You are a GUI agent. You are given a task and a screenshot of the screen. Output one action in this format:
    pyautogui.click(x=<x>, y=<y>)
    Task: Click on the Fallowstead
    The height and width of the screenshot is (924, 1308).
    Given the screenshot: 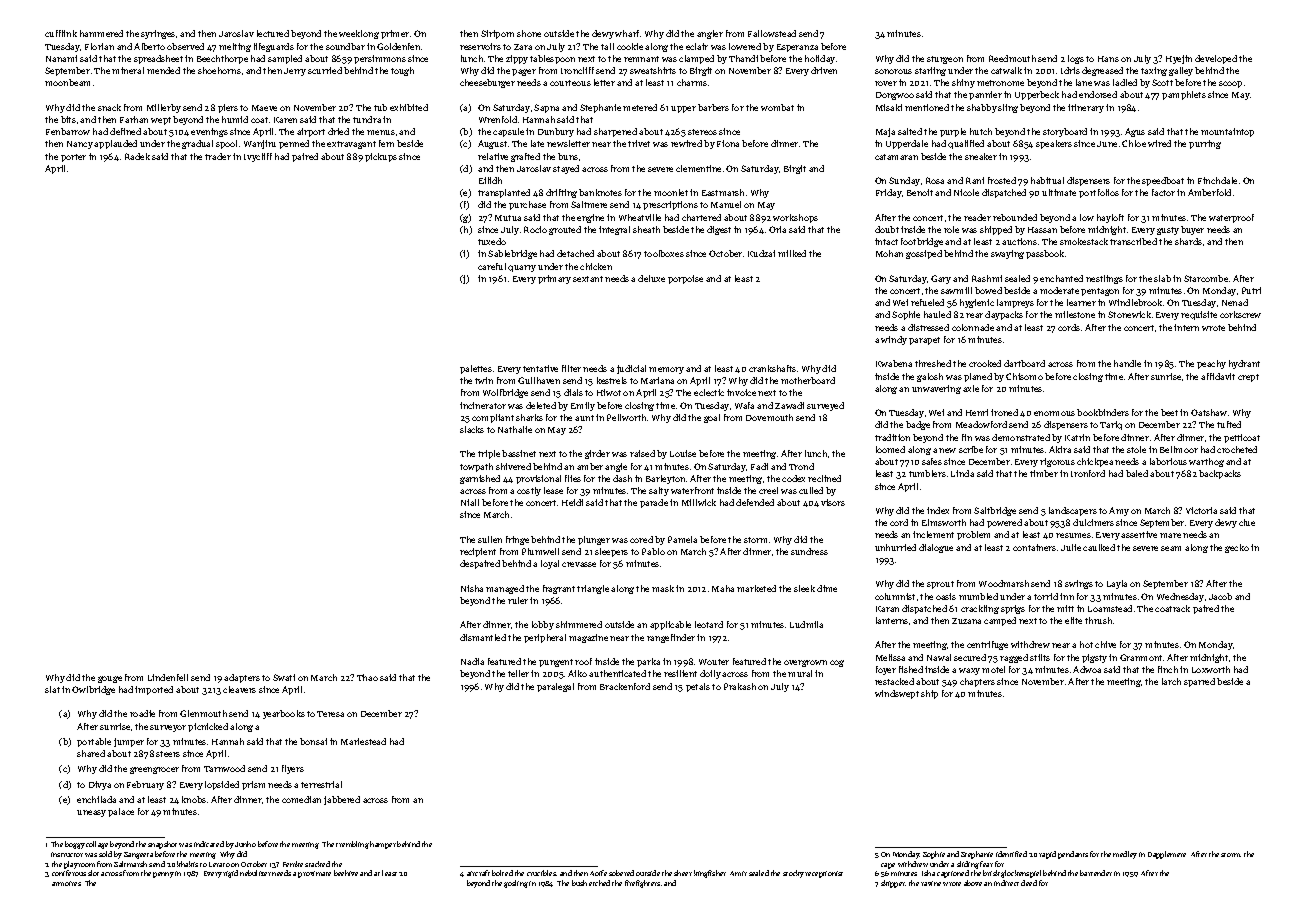 What is the action you would take?
    pyautogui.click(x=772, y=33)
